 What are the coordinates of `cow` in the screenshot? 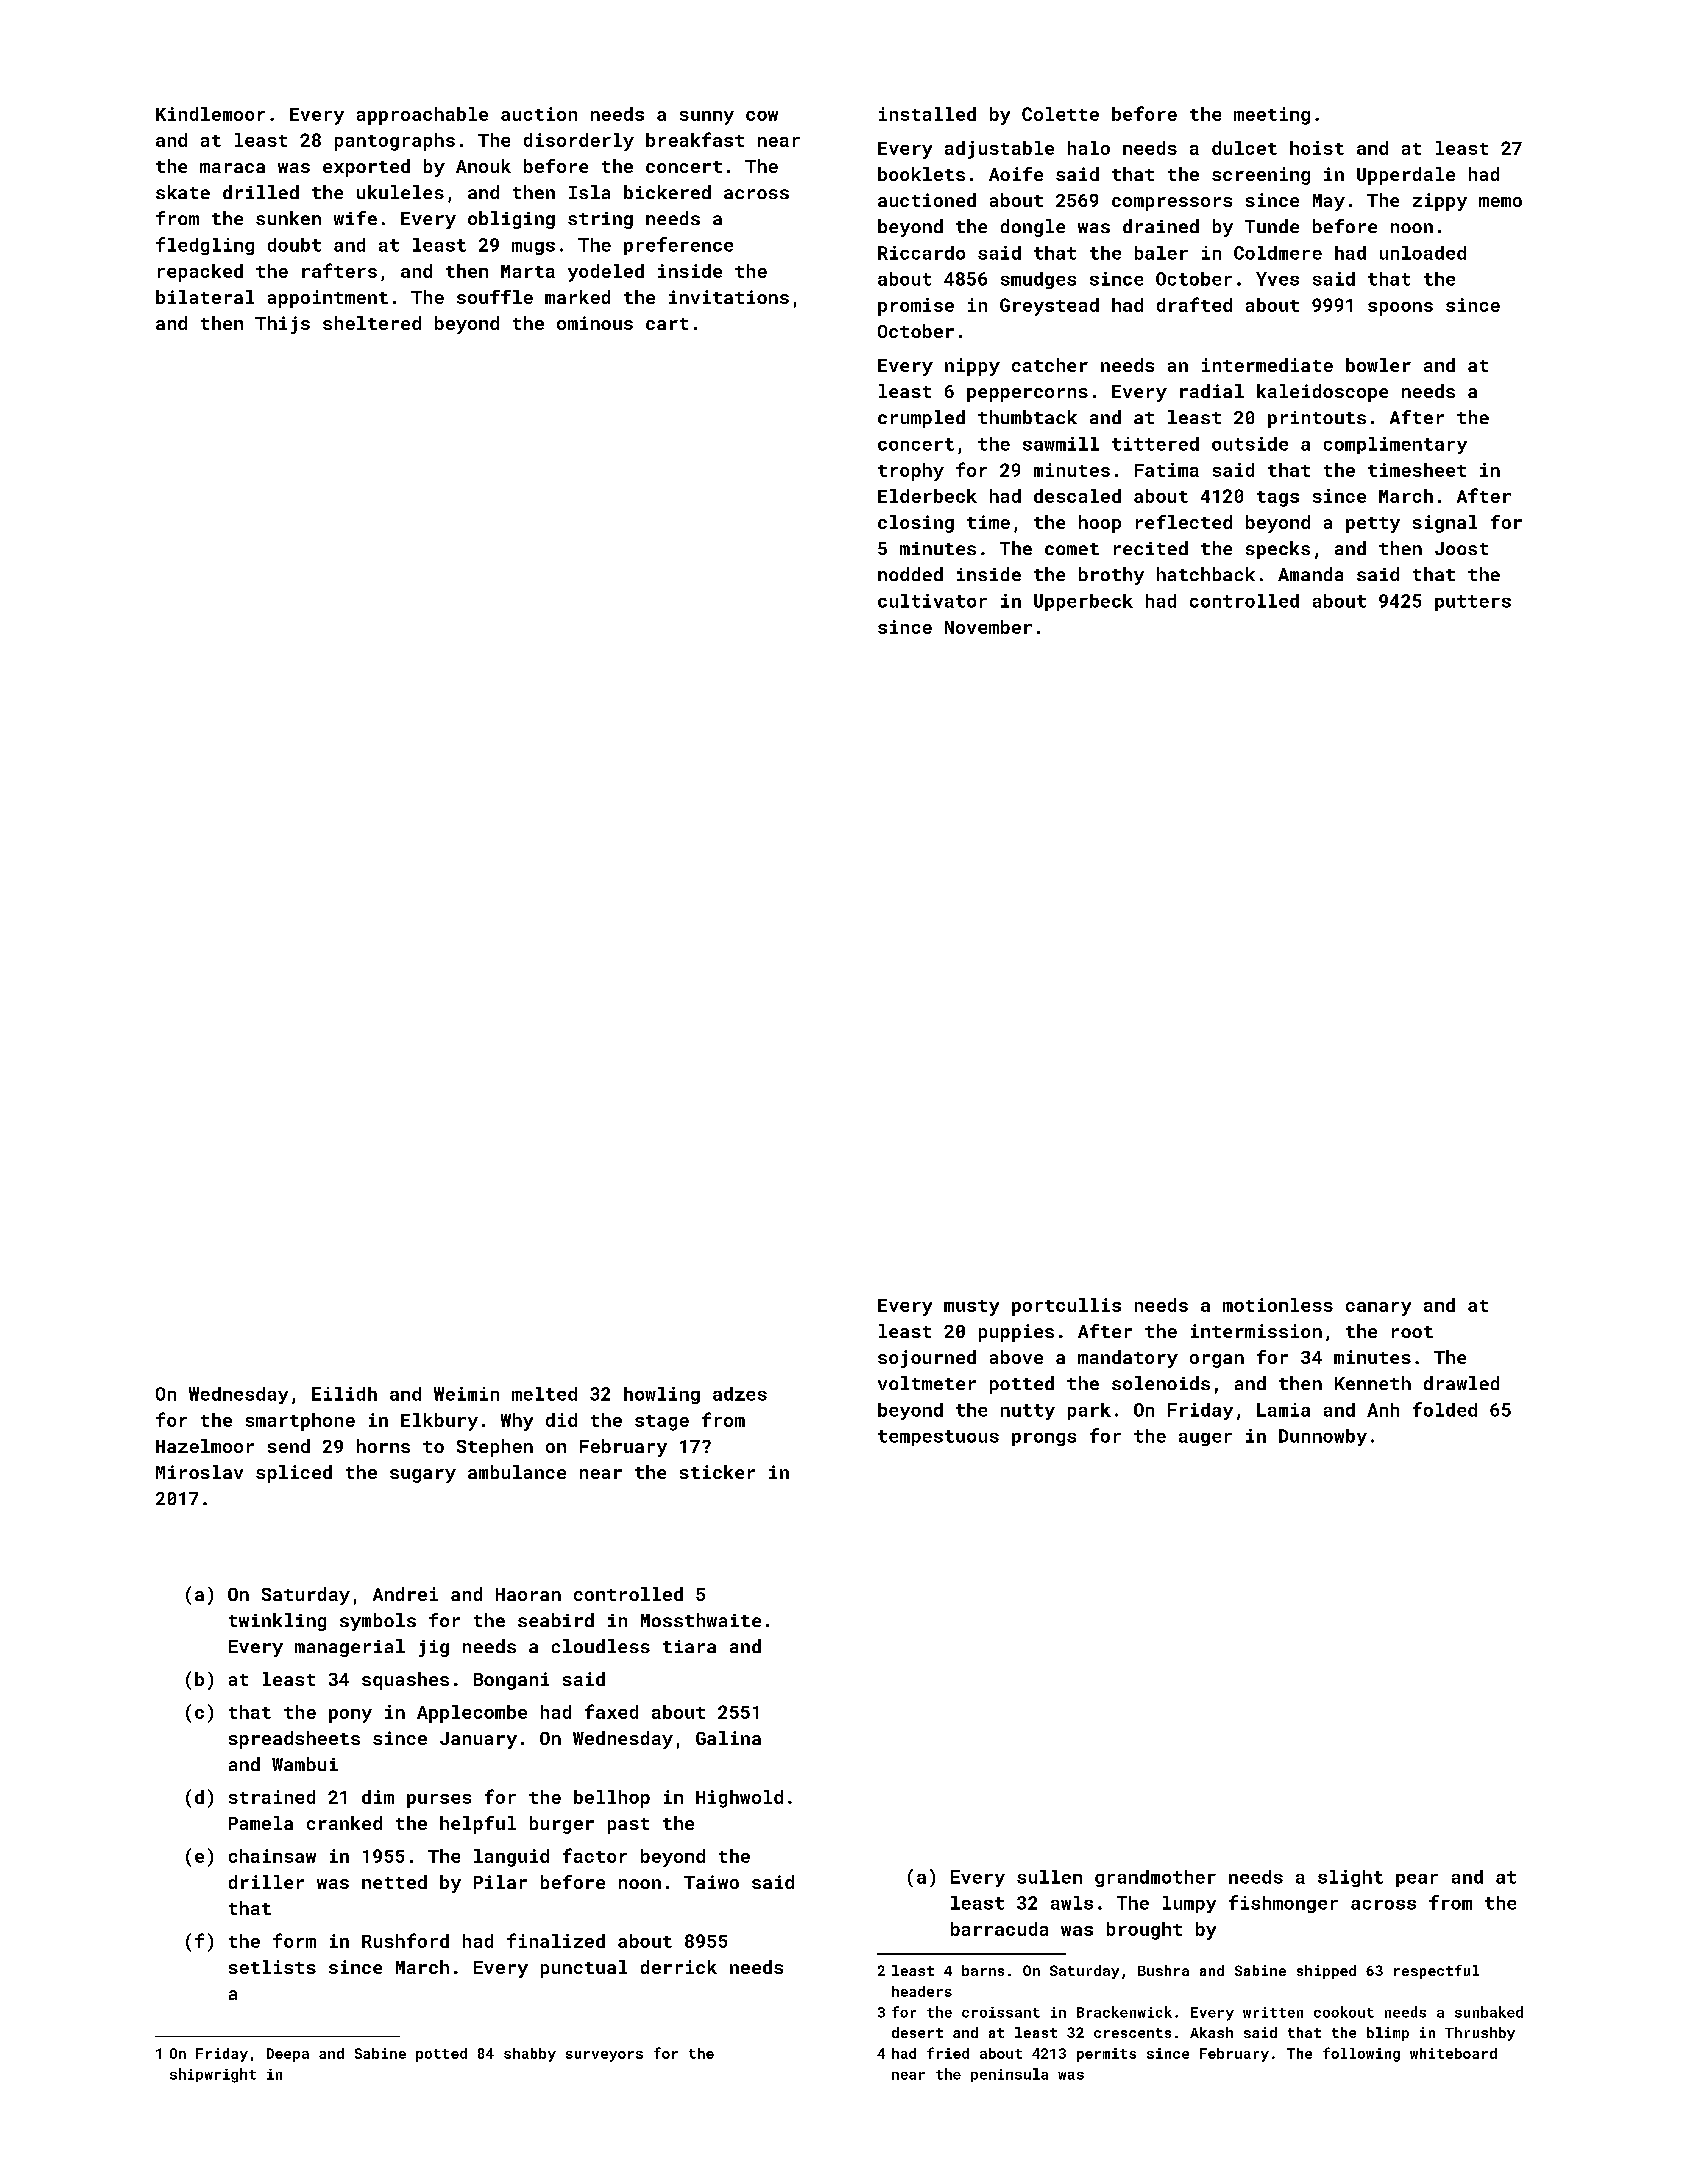 It's located at (762, 116).
